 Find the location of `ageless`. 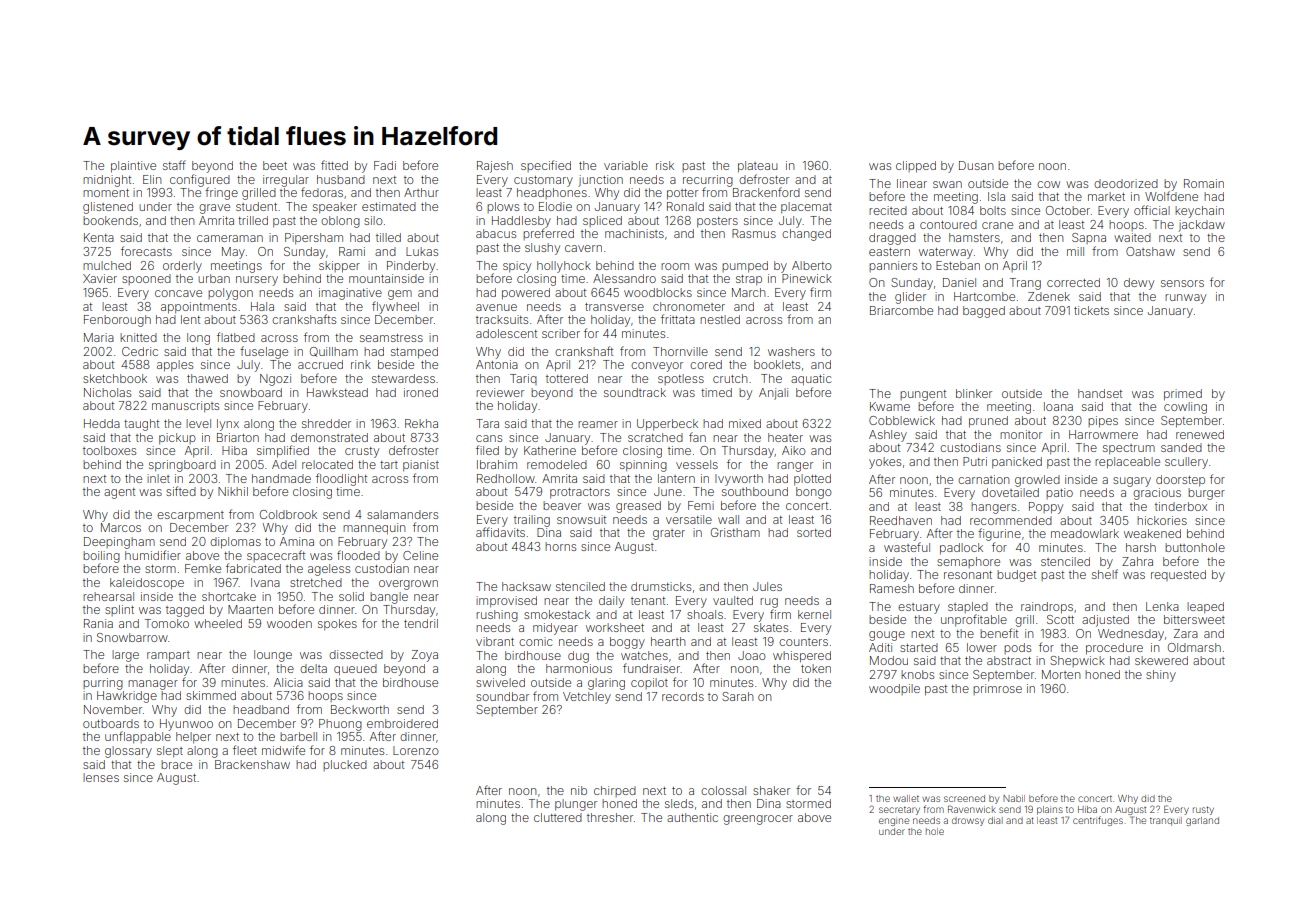

ageless is located at coordinates (329, 570).
